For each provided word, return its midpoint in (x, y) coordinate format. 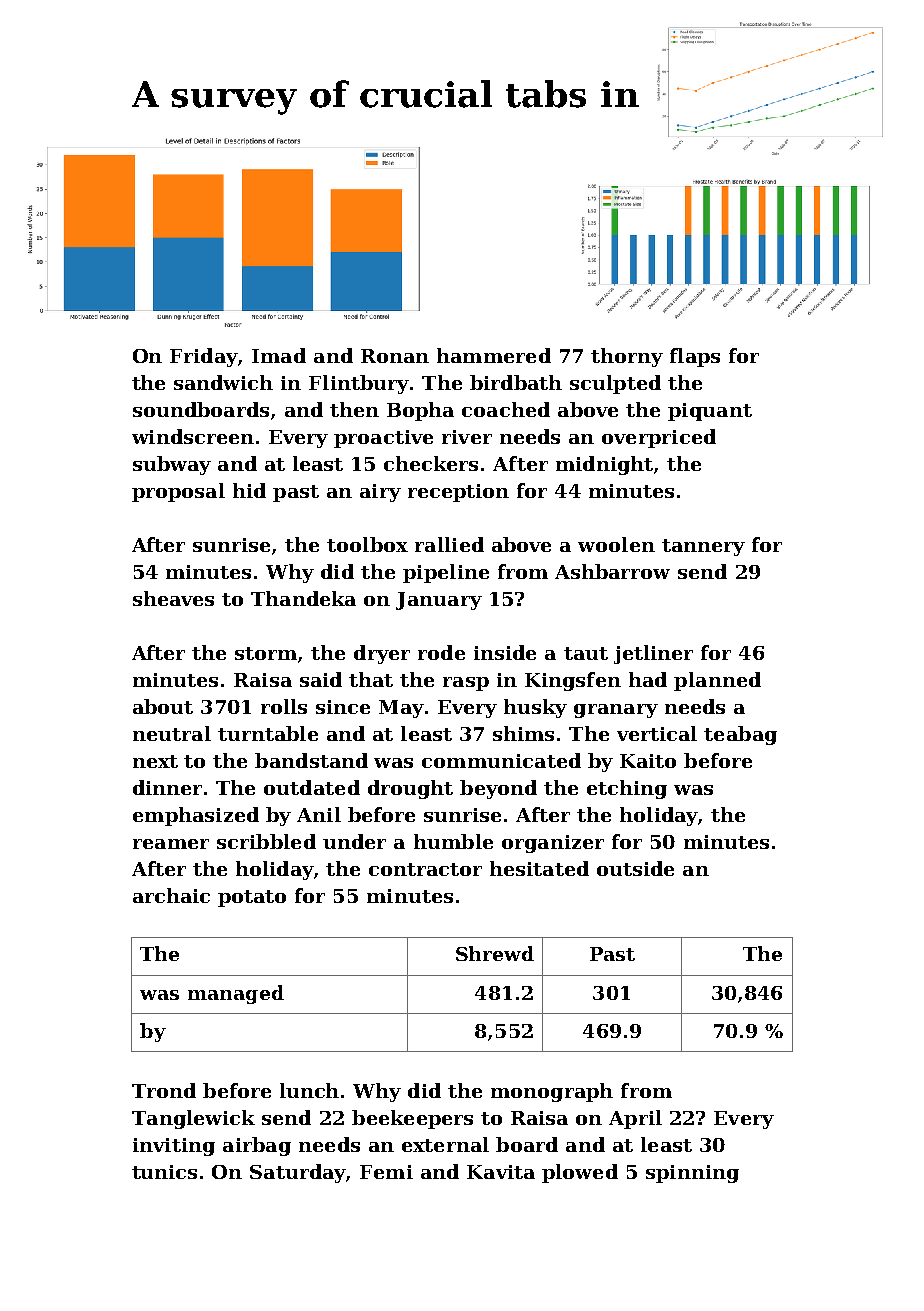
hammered (494, 355)
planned (717, 681)
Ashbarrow (612, 571)
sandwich (223, 382)
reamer (171, 844)
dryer (382, 654)
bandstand (311, 760)
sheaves (173, 598)
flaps (695, 357)
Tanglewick (193, 1119)
